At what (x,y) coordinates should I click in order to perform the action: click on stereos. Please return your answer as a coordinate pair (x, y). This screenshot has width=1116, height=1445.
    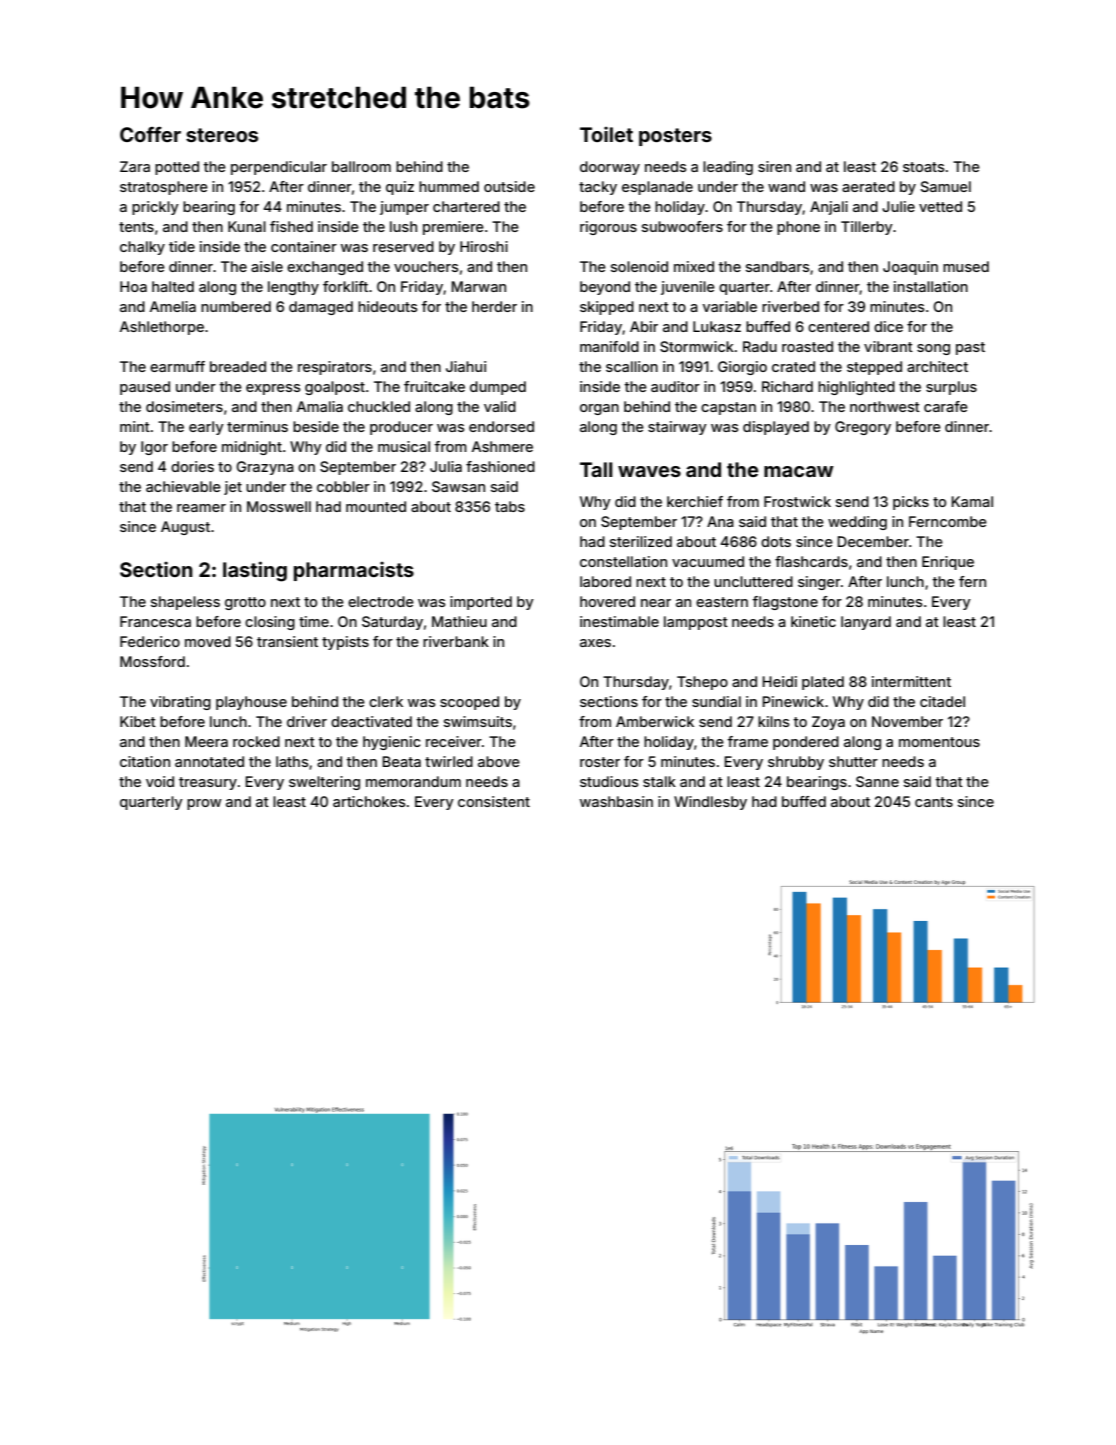
    Looking at the image, I should click on (222, 135).
